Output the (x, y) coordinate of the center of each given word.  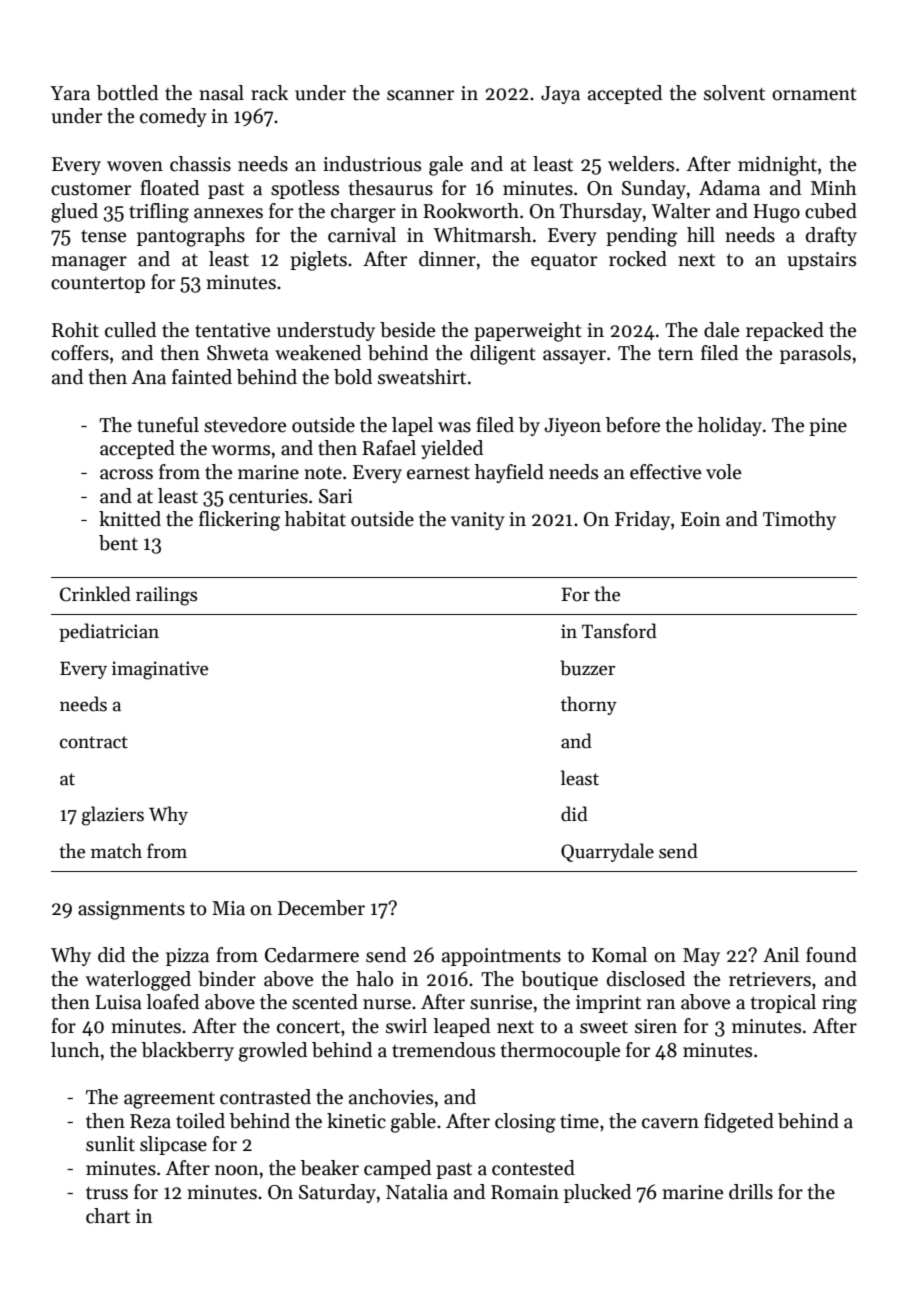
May (701, 957)
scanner (420, 95)
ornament (814, 94)
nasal (221, 93)
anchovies (391, 1097)
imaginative (160, 670)
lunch (75, 1050)
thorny (589, 705)
